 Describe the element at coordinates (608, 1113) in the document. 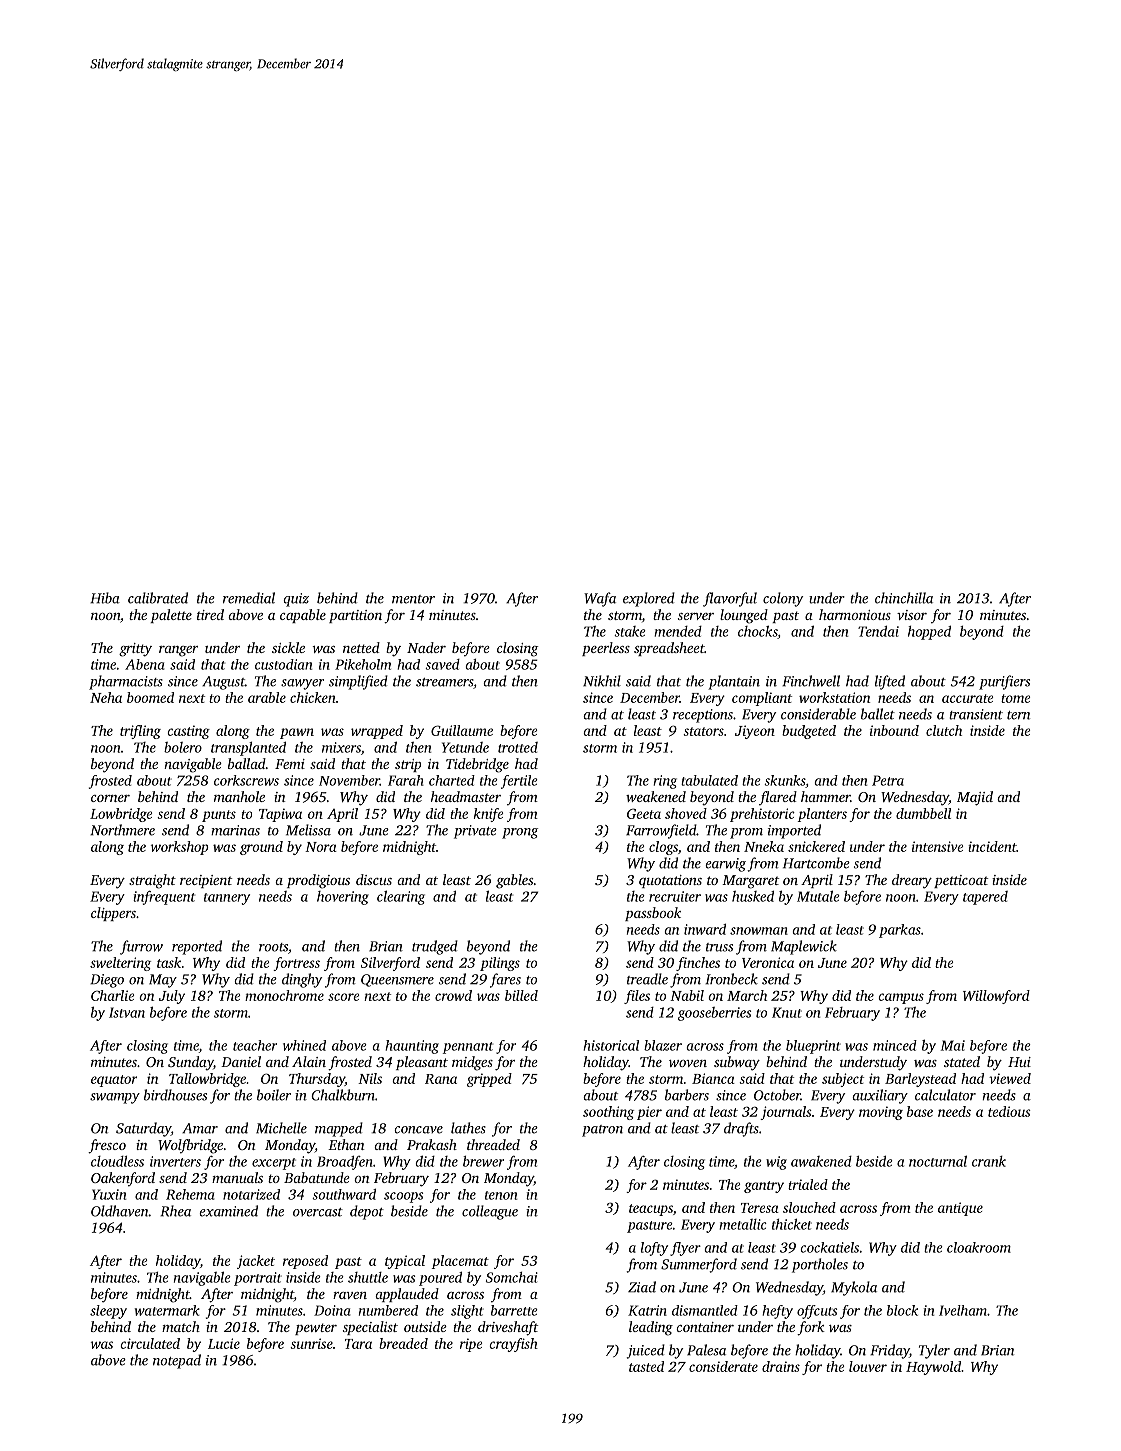

I see `soothing` at that location.
